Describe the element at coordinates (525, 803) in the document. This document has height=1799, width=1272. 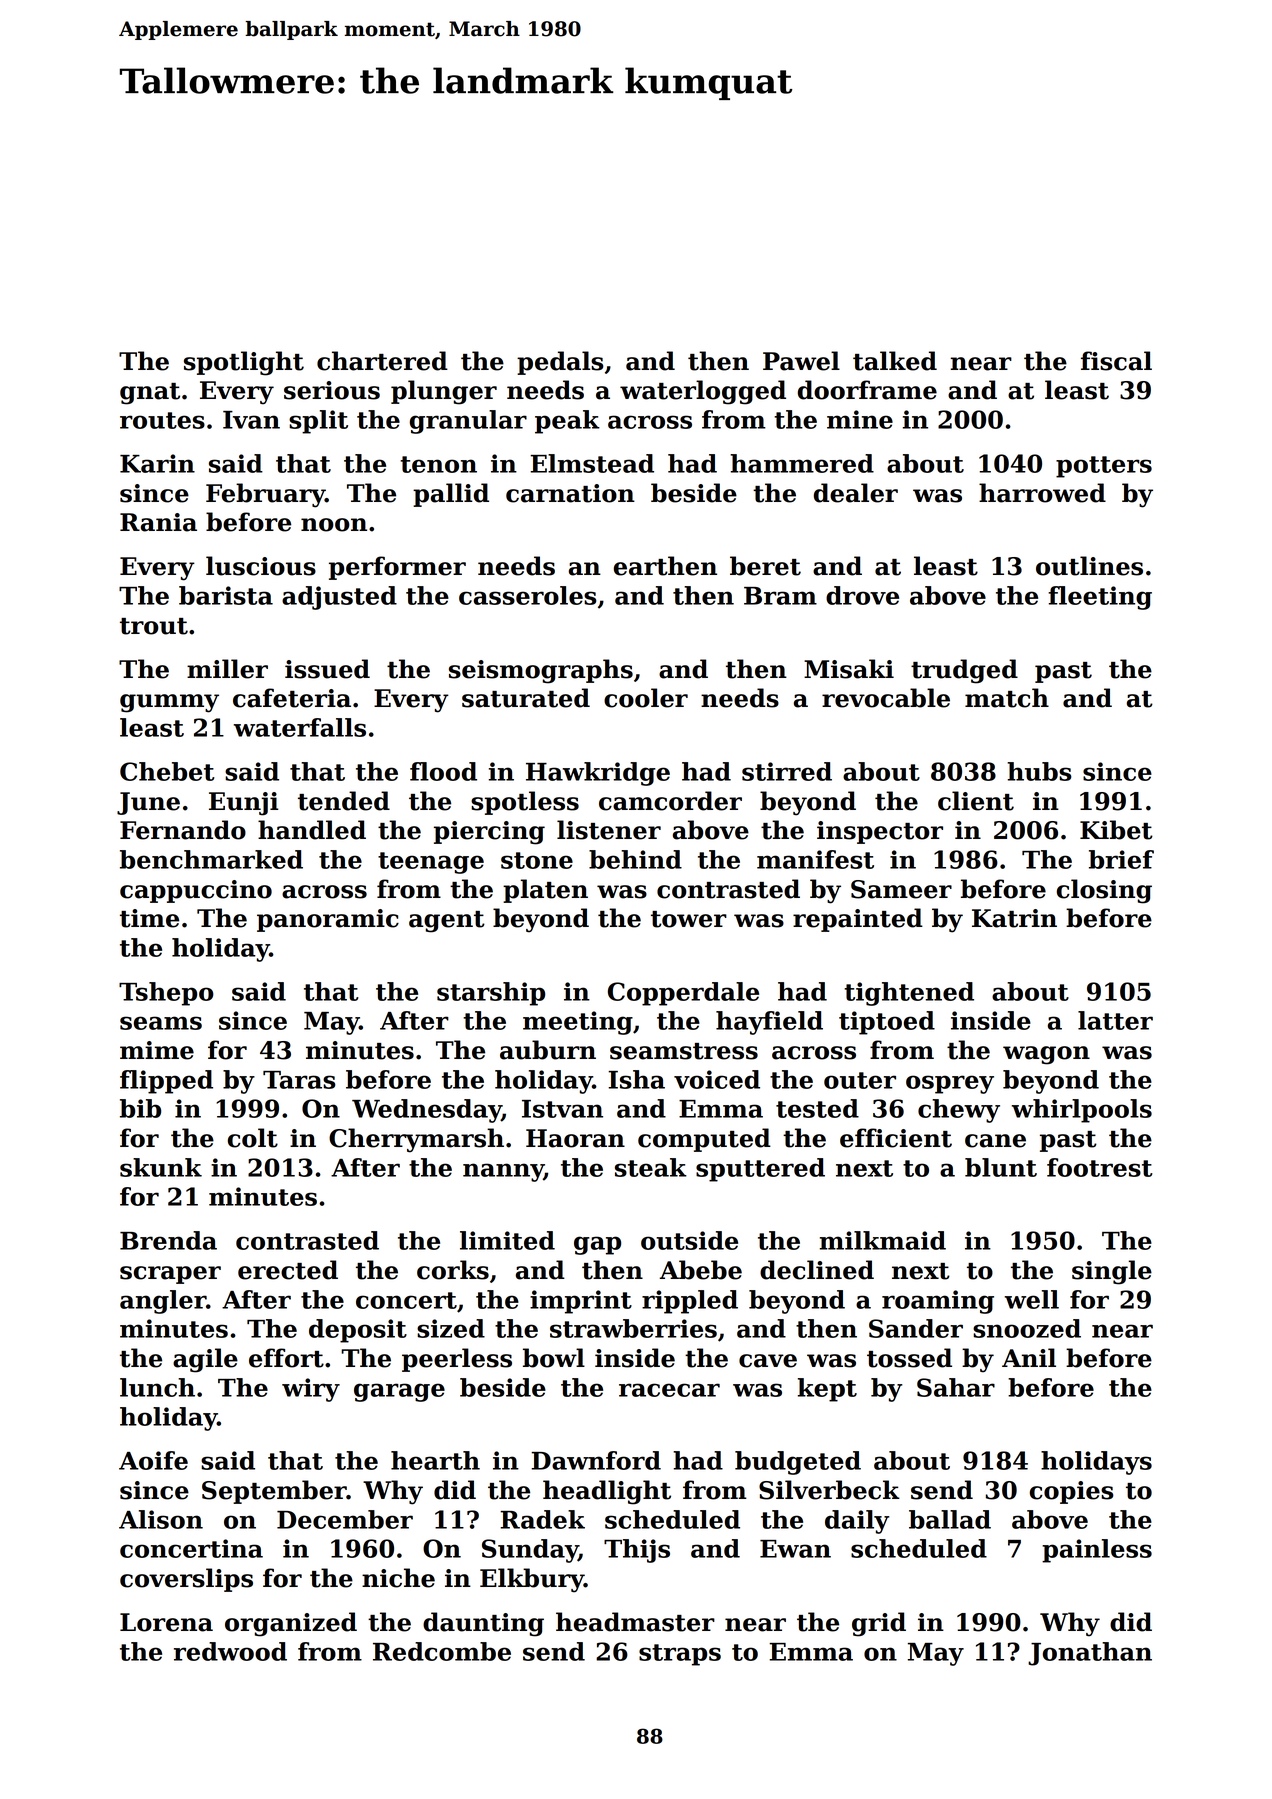
I see `spotless` at that location.
